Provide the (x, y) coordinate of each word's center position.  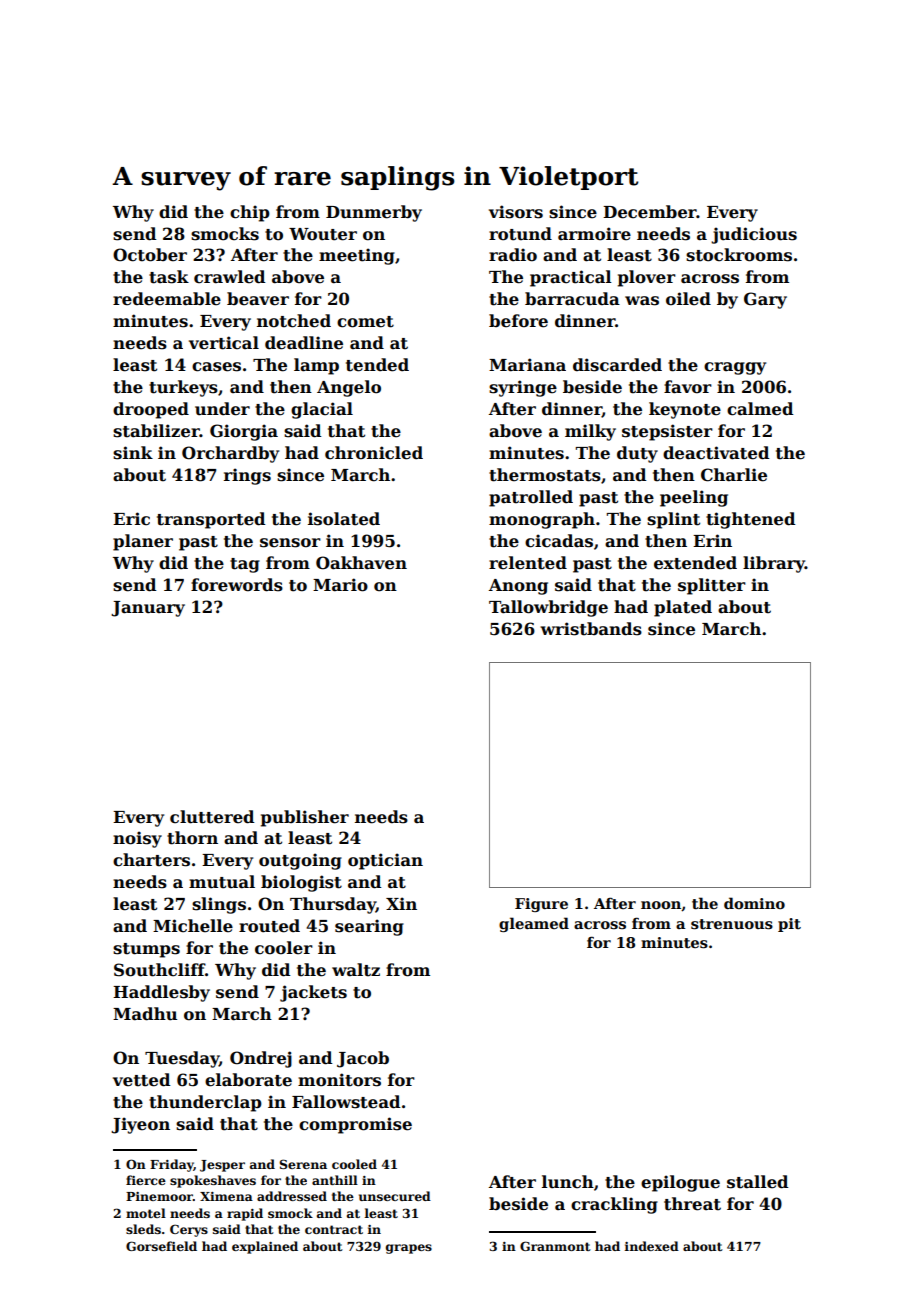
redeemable (167, 299)
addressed (292, 1196)
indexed (652, 1246)
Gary (765, 300)
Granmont (555, 1246)
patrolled (531, 498)
